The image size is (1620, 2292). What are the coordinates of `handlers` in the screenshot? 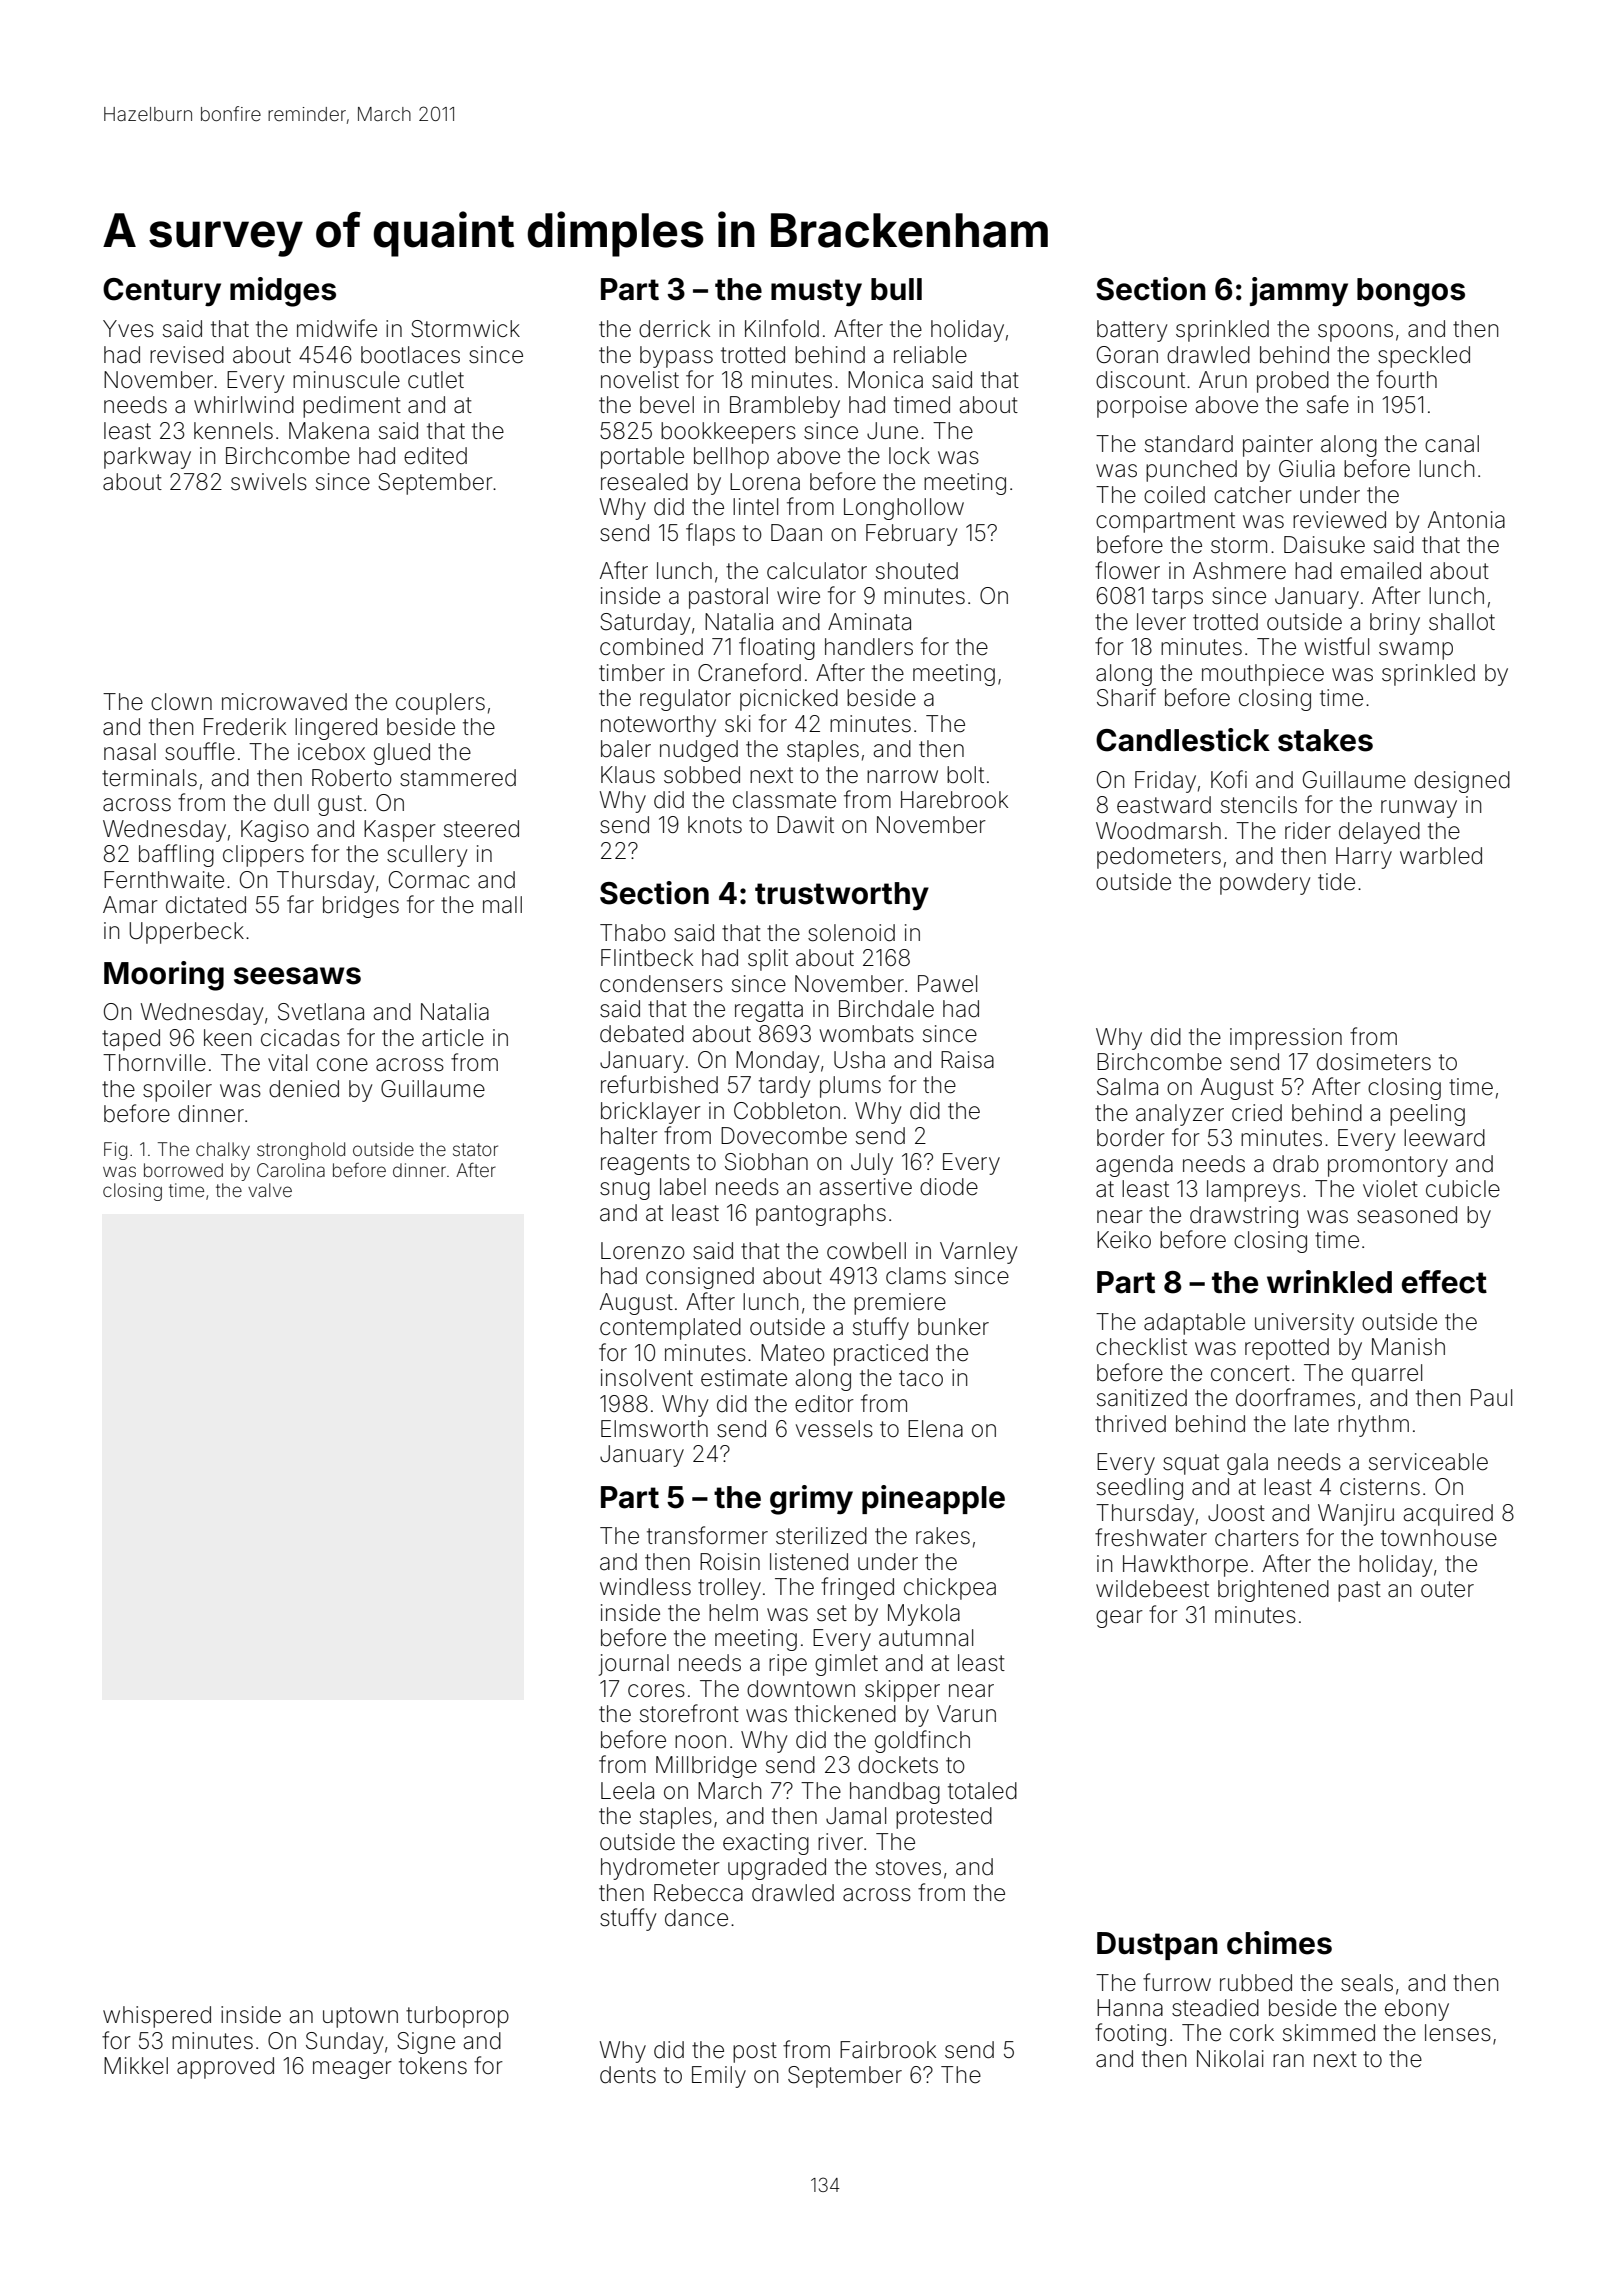 It's located at (869, 647).
